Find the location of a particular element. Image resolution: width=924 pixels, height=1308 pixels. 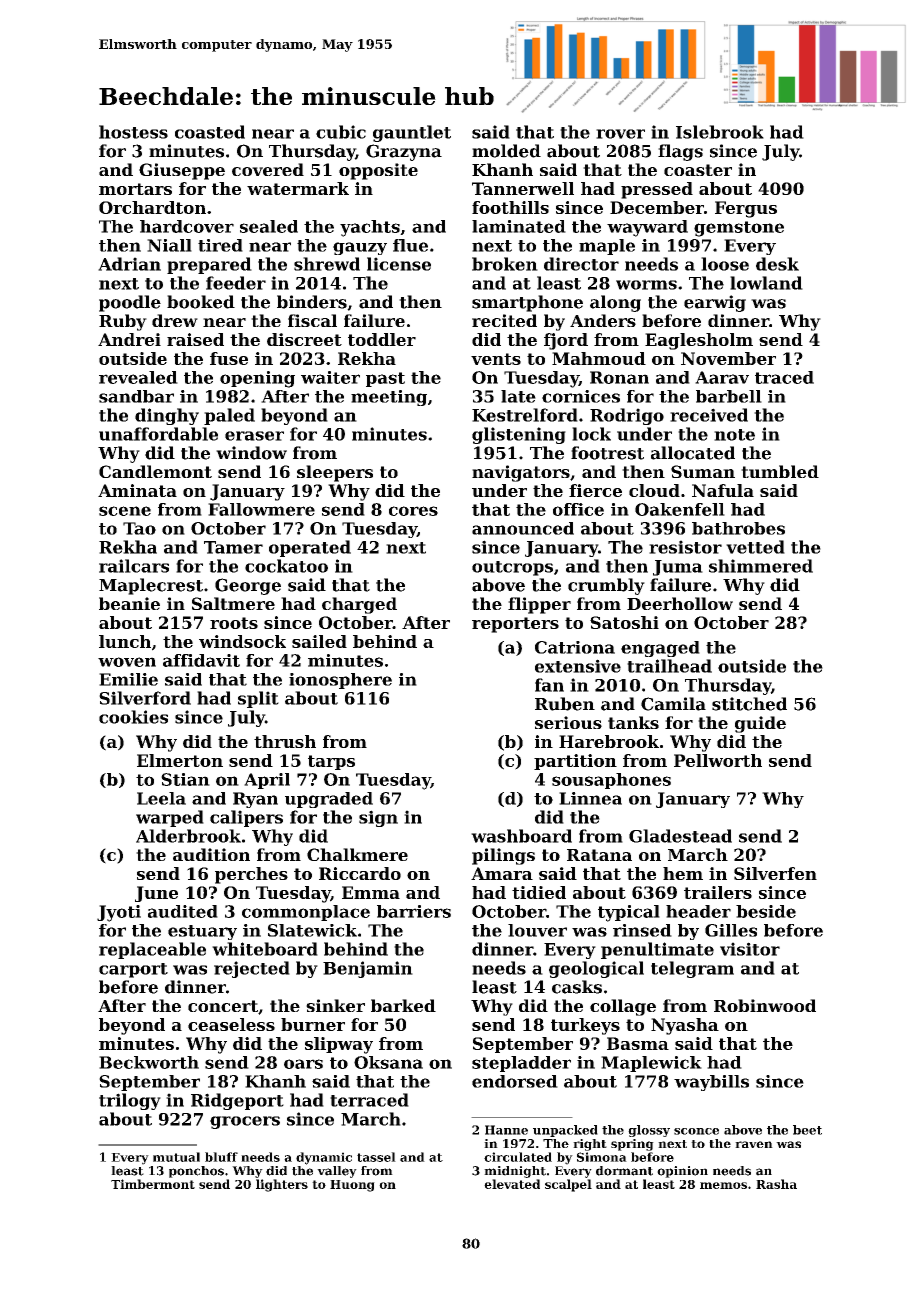

prepared is located at coordinates (209, 265).
